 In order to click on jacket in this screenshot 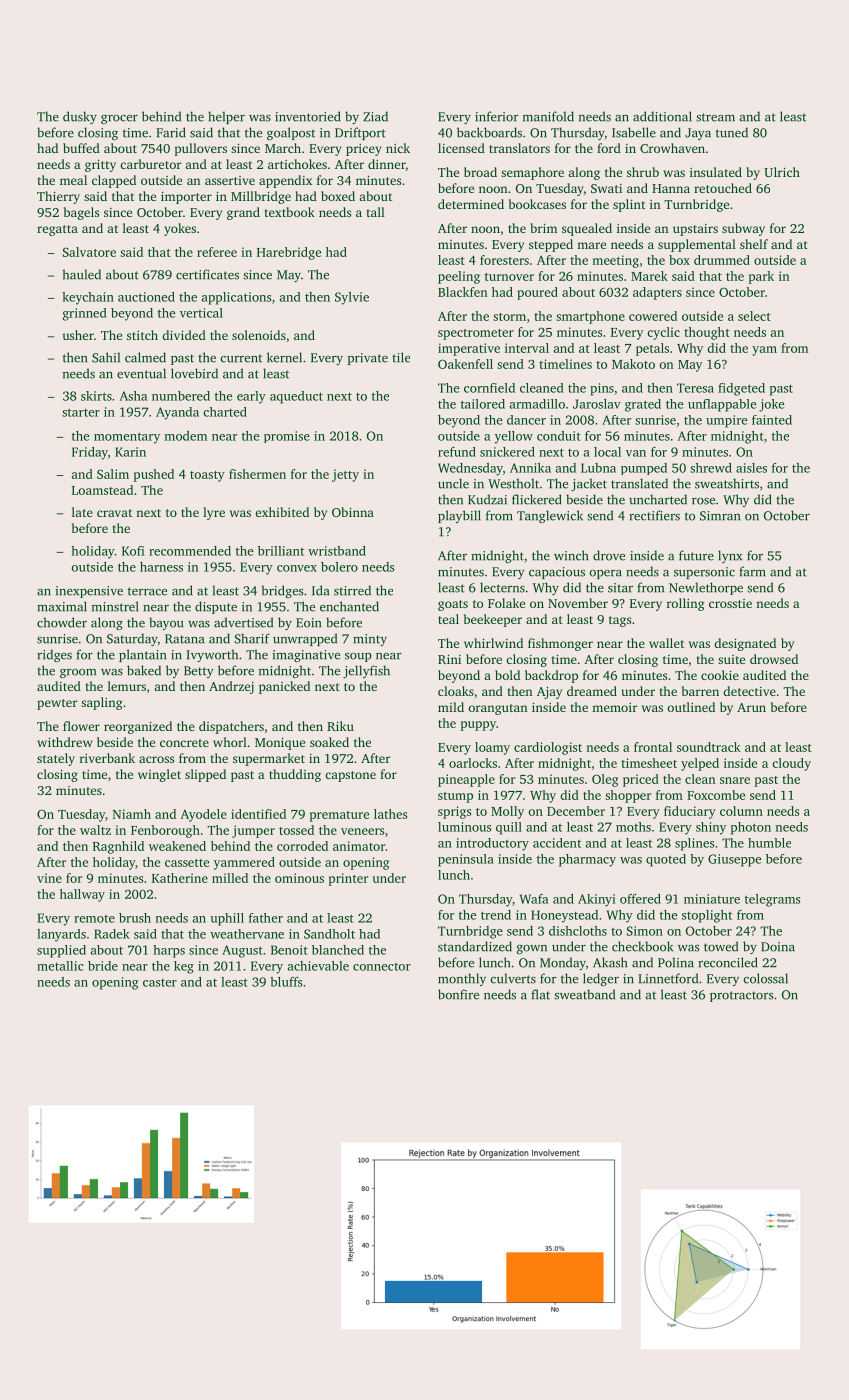, I will do `click(589, 484)`.
